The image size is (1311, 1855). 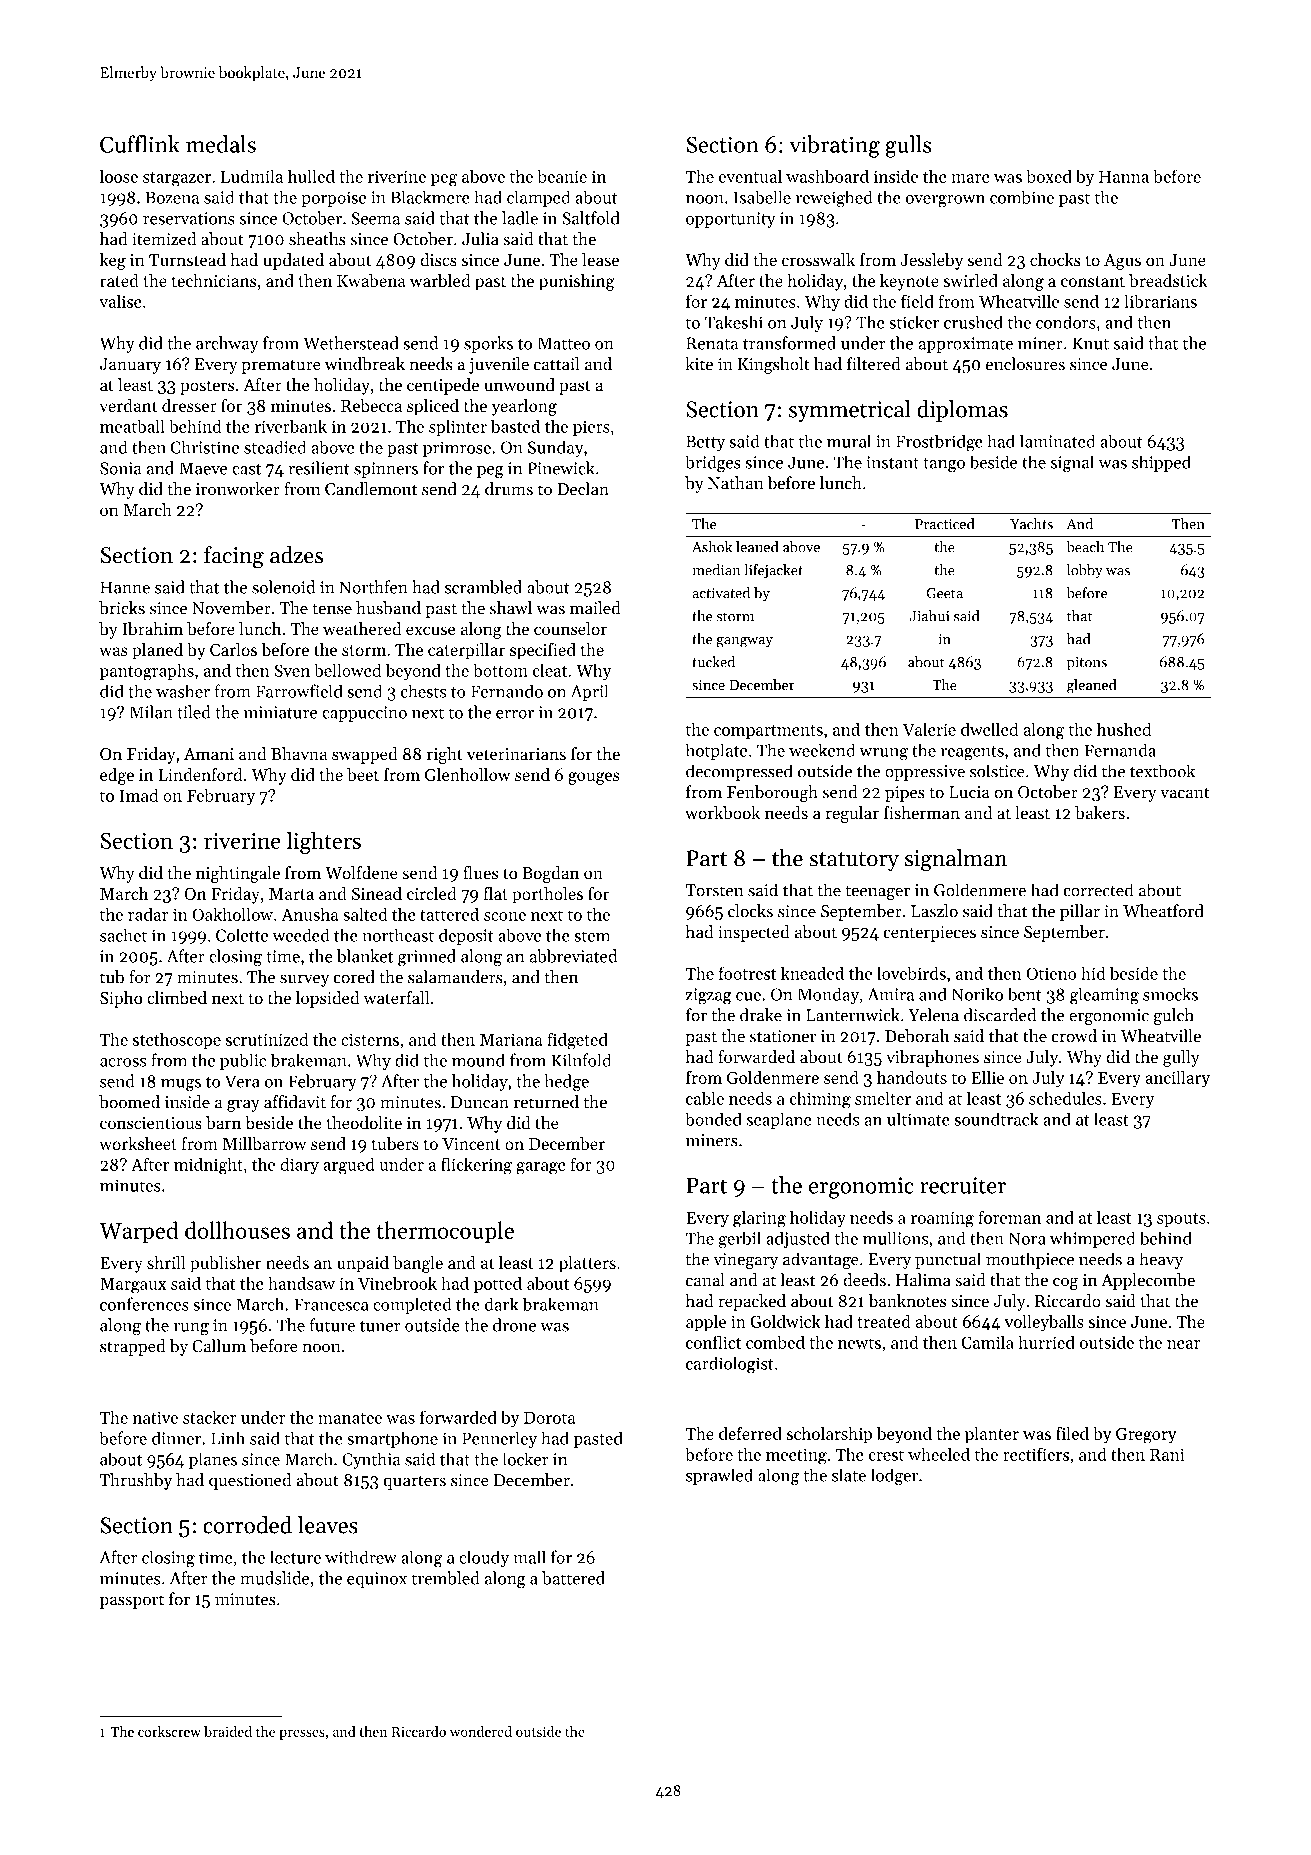 What do you see at coordinates (709, 996) in the screenshot?
I see `zigzag` at bounding box center [709, 996].
